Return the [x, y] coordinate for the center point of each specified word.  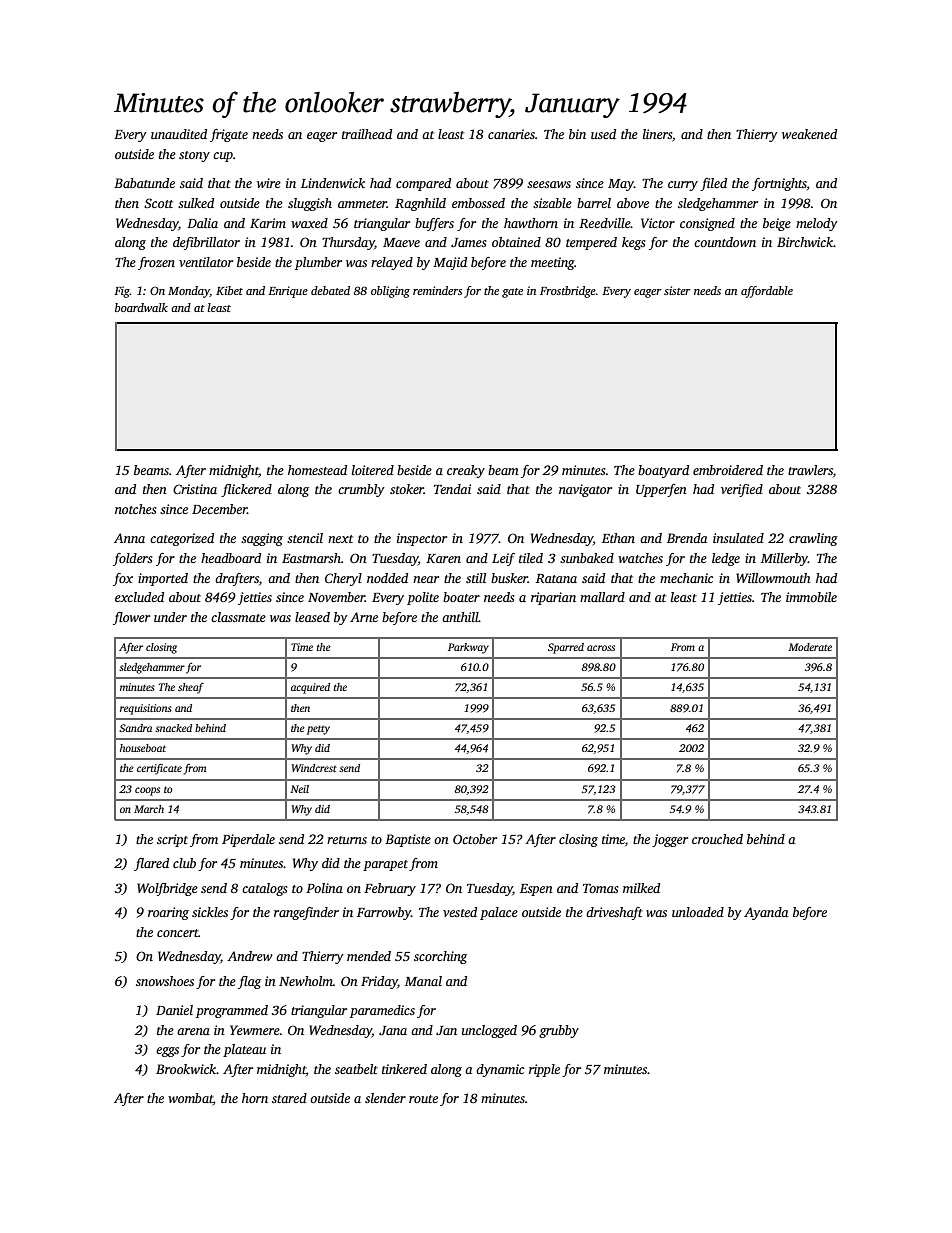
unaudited [179, 134]
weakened [809, 134]
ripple [544, 1070]
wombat [190, 1099]
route [423, 1099]
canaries [511, 134]
